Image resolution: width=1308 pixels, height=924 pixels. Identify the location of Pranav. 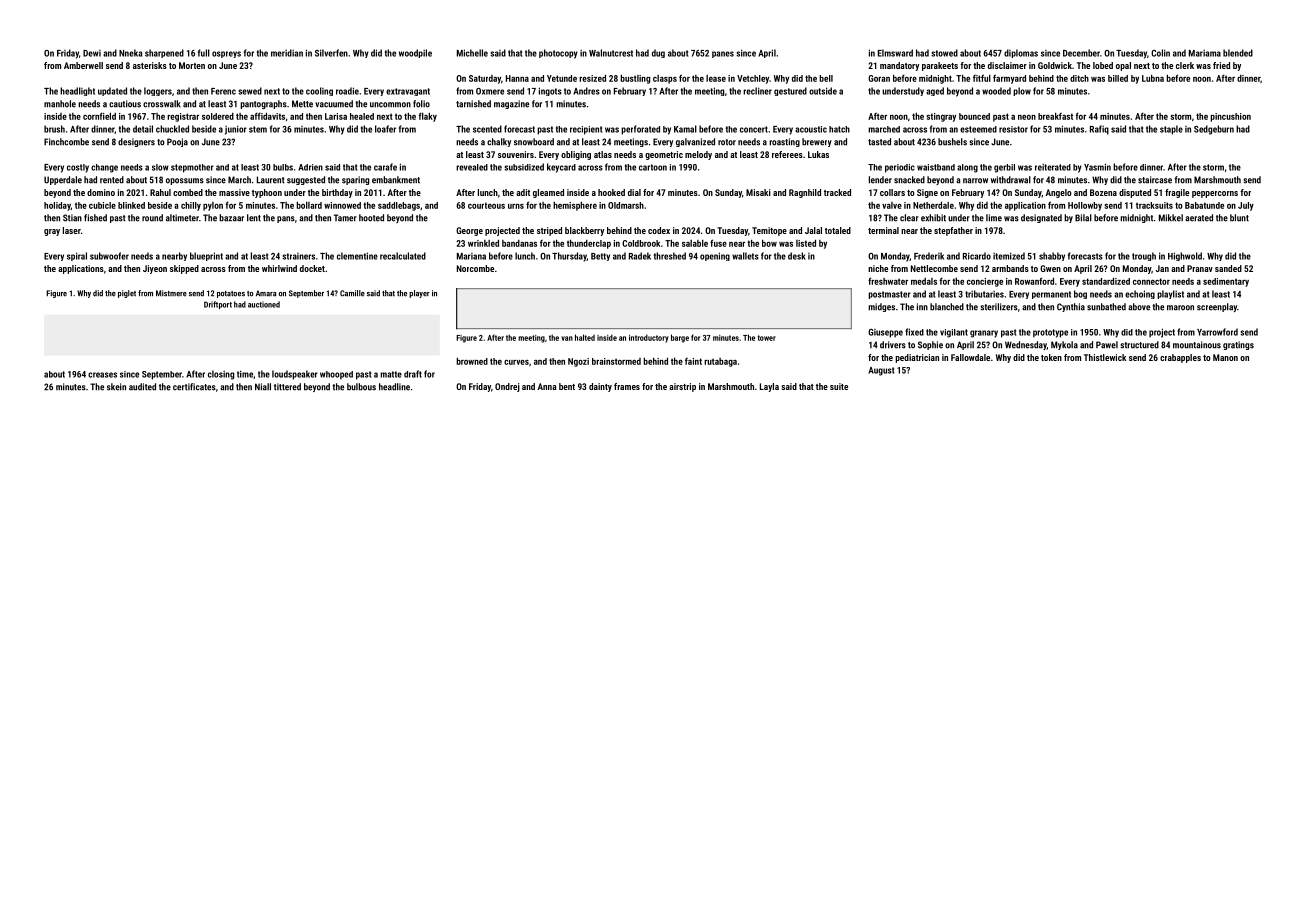
(1200, 268).
